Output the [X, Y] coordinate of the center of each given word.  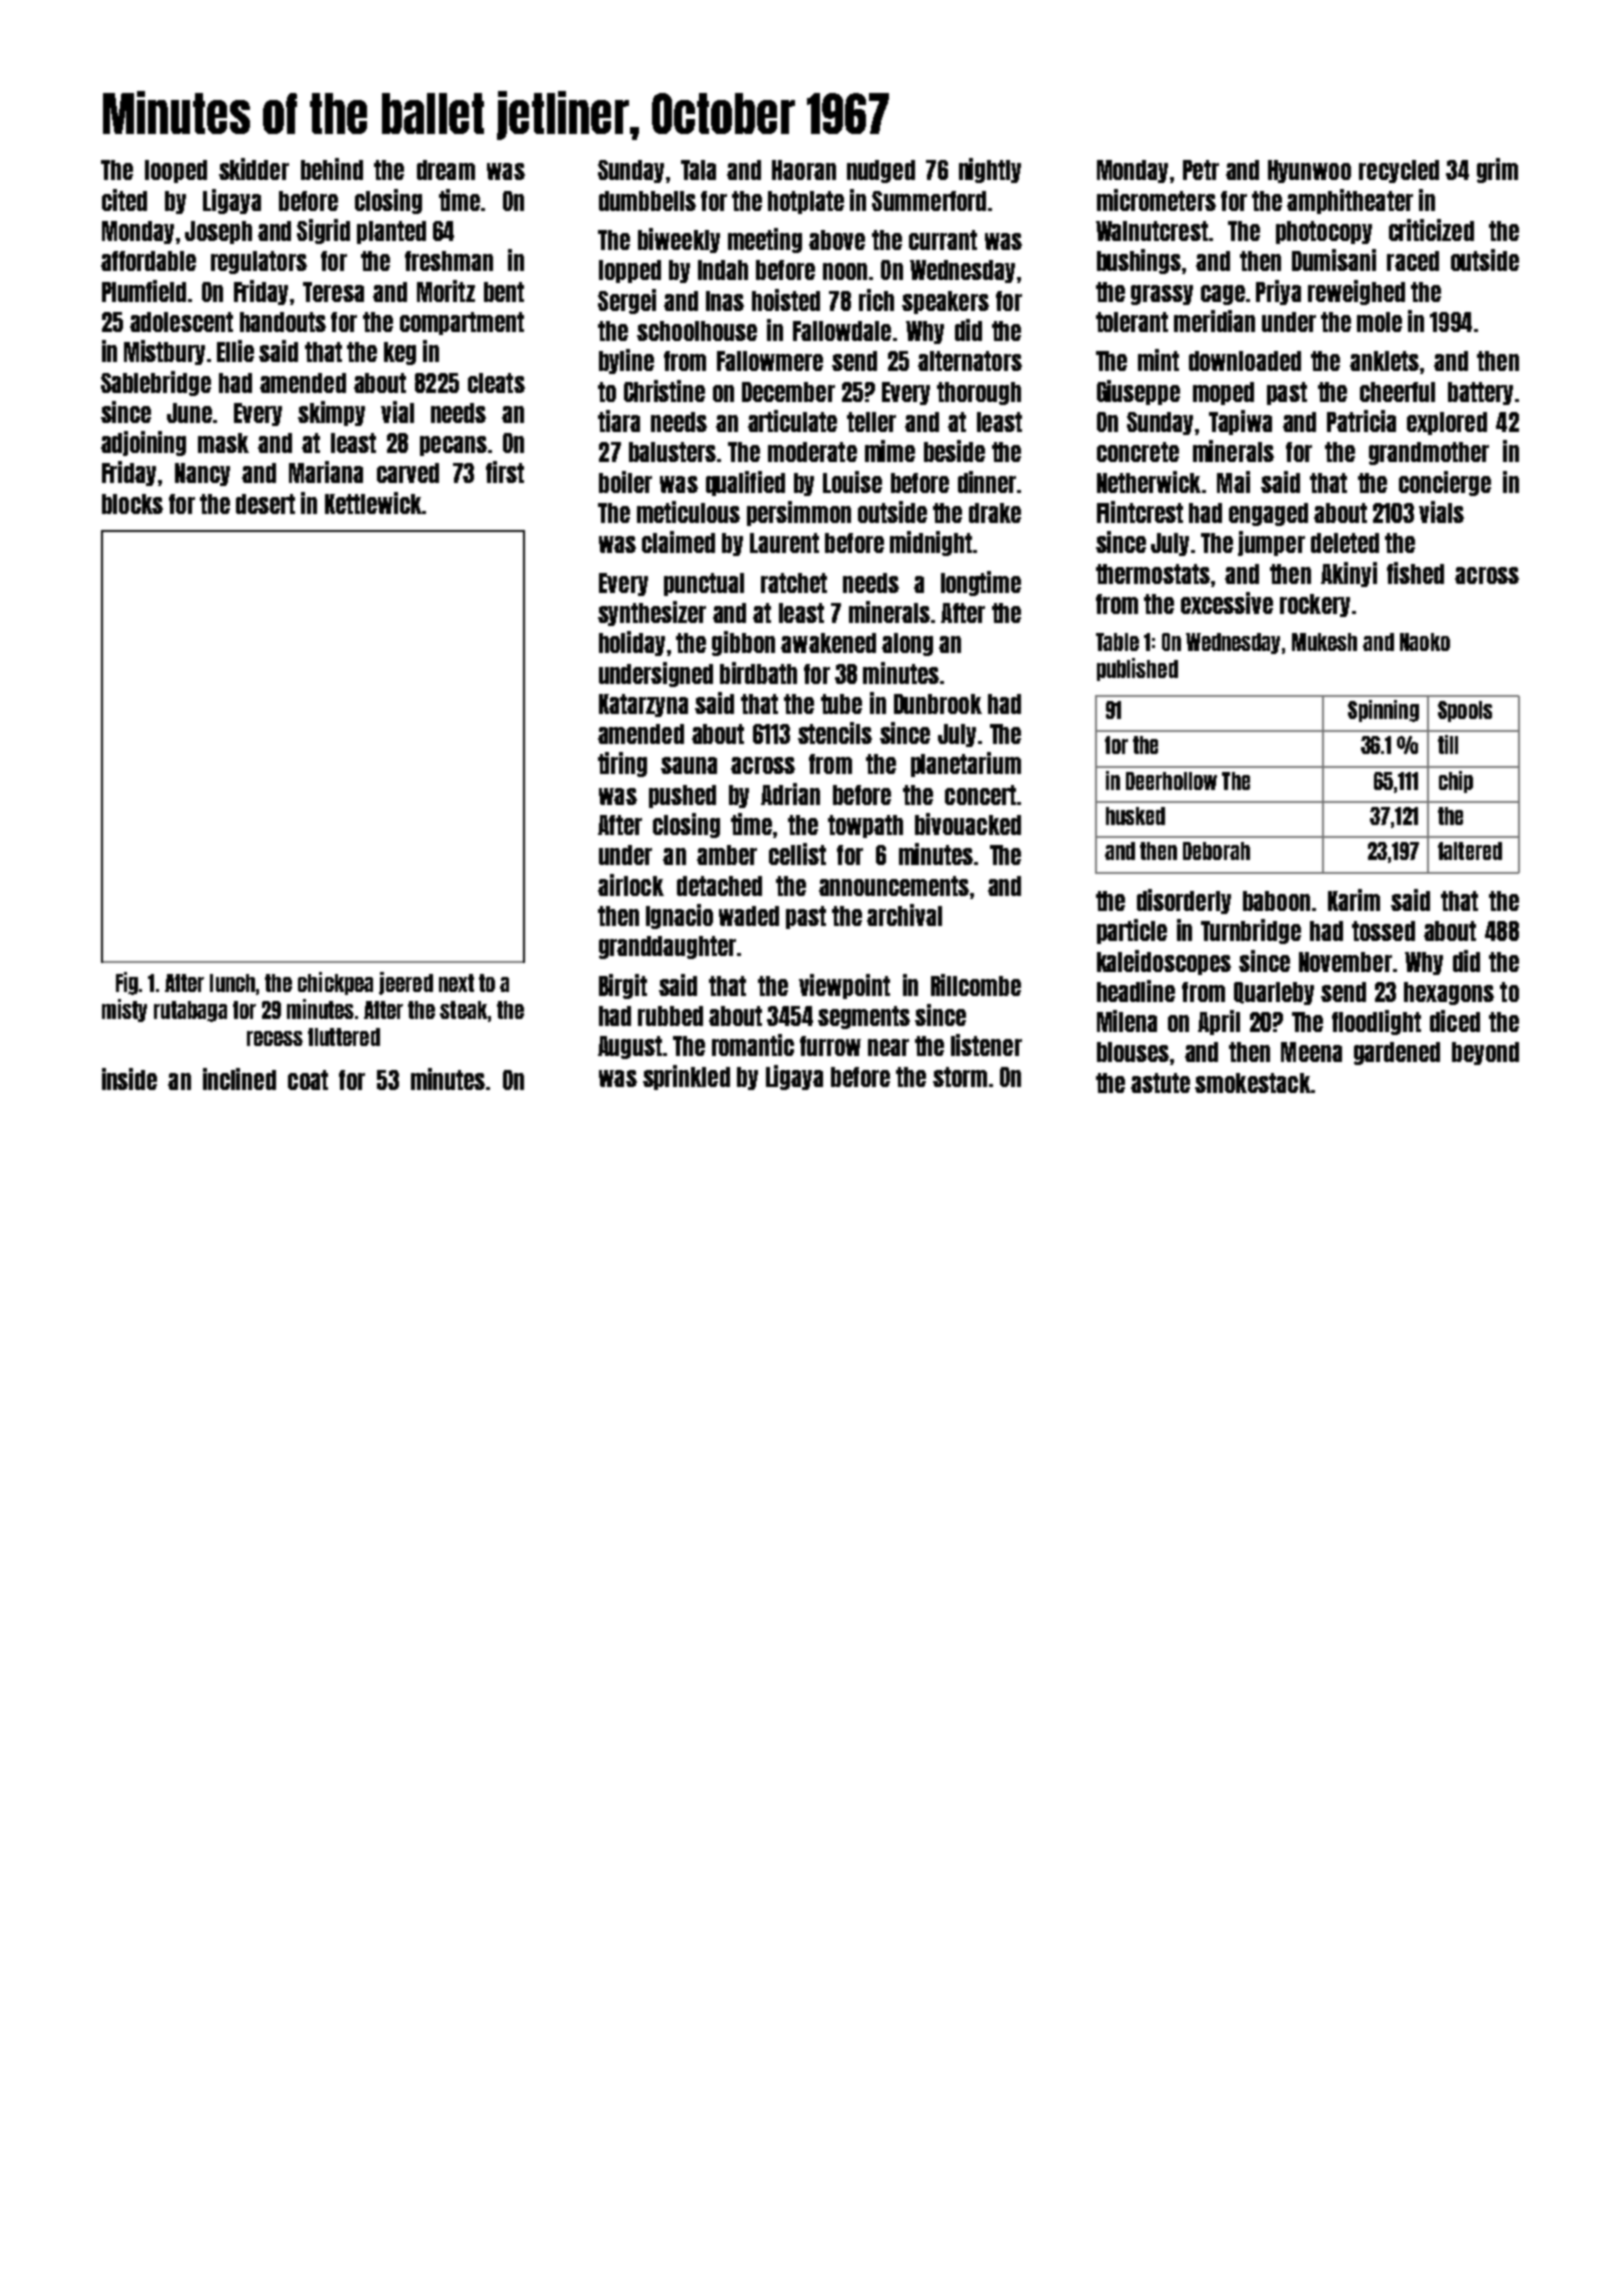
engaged [1268, 514]
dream [446, 170]
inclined [239, 1079]
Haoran [804, 170]
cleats [496, 383]
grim [1497, 170]
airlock [631, 885]
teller [871, 422]
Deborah [1216, 851]
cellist [797, 854]
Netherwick [1149, 482]
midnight [931, 543]
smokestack [1252, 1083]
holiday [632, 643]
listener [986, 1045]
